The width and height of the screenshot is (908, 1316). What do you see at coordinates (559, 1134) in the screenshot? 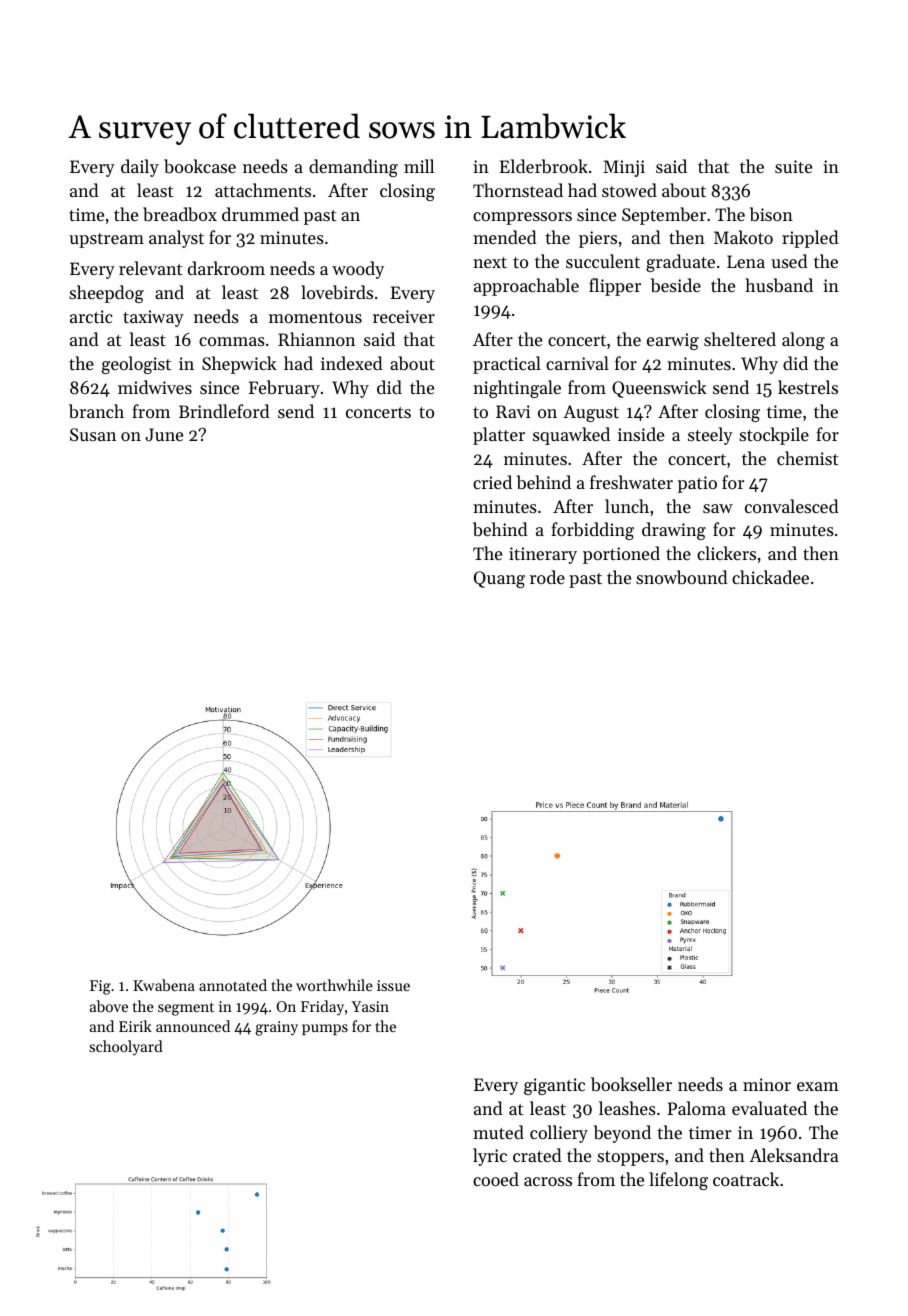
I see `colliery` at bounding box center [559, 1134].
